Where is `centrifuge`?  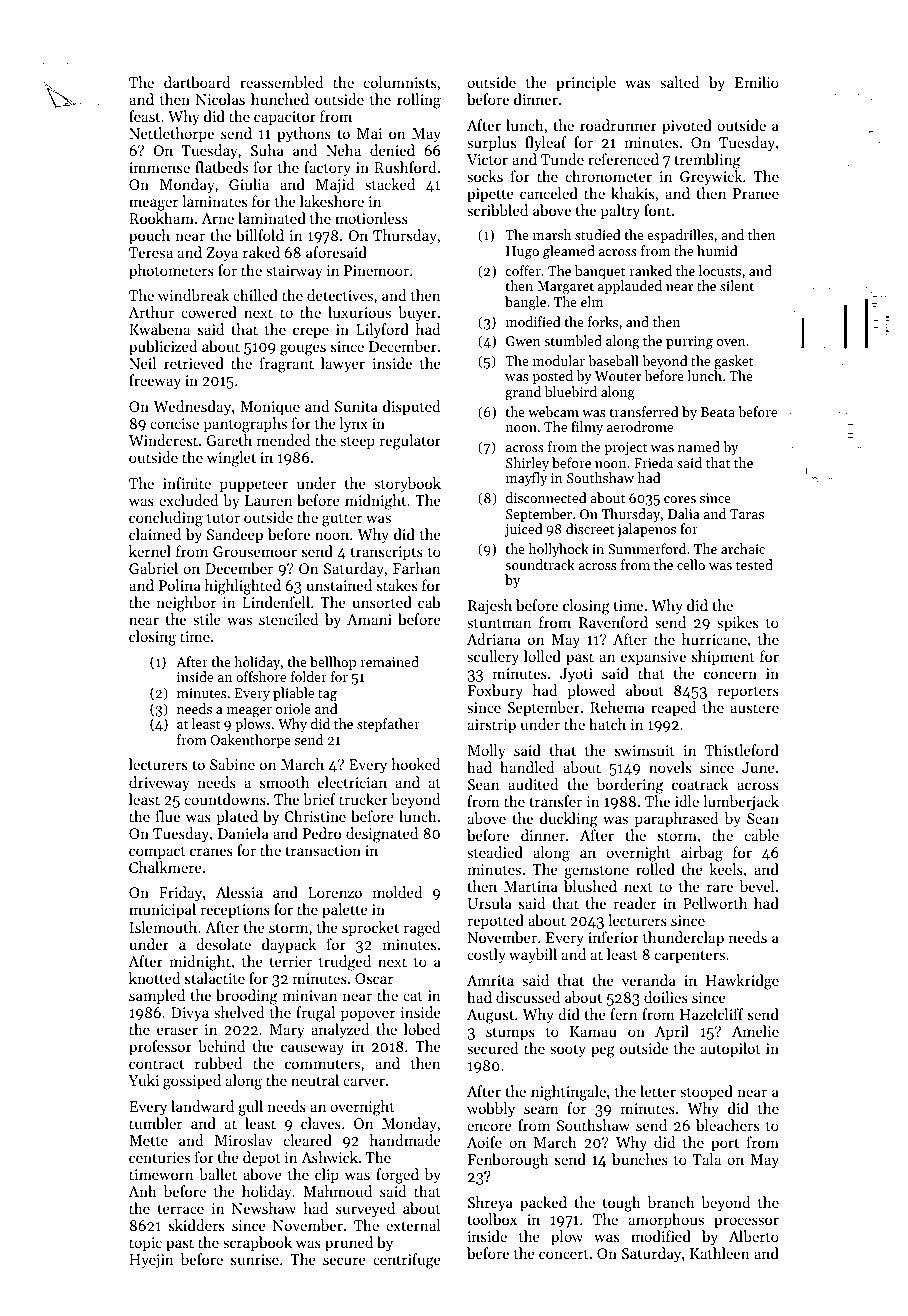 centrifuge is located at coordinates (407, 1261).
